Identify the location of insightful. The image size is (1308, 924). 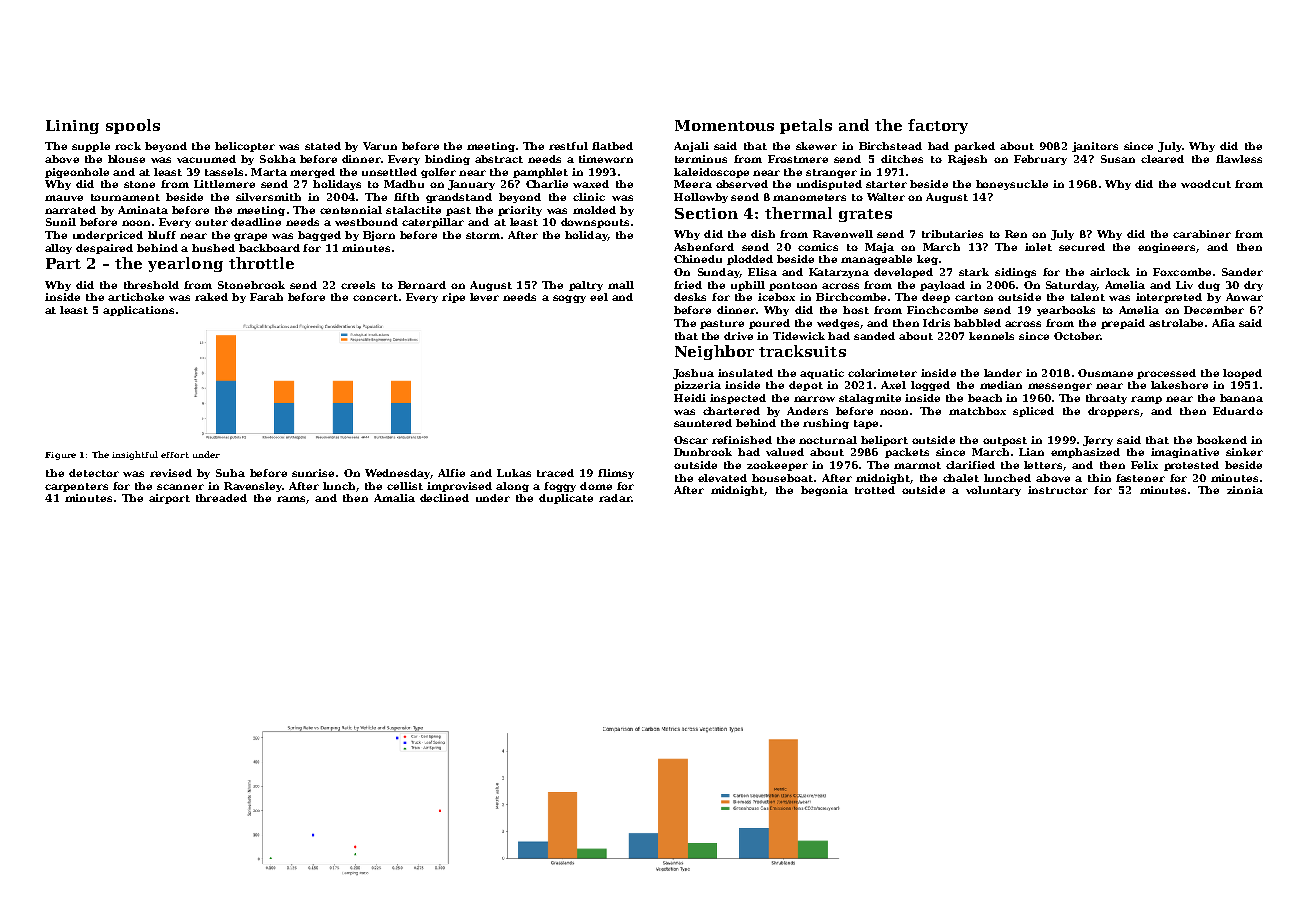
(135, 455).
